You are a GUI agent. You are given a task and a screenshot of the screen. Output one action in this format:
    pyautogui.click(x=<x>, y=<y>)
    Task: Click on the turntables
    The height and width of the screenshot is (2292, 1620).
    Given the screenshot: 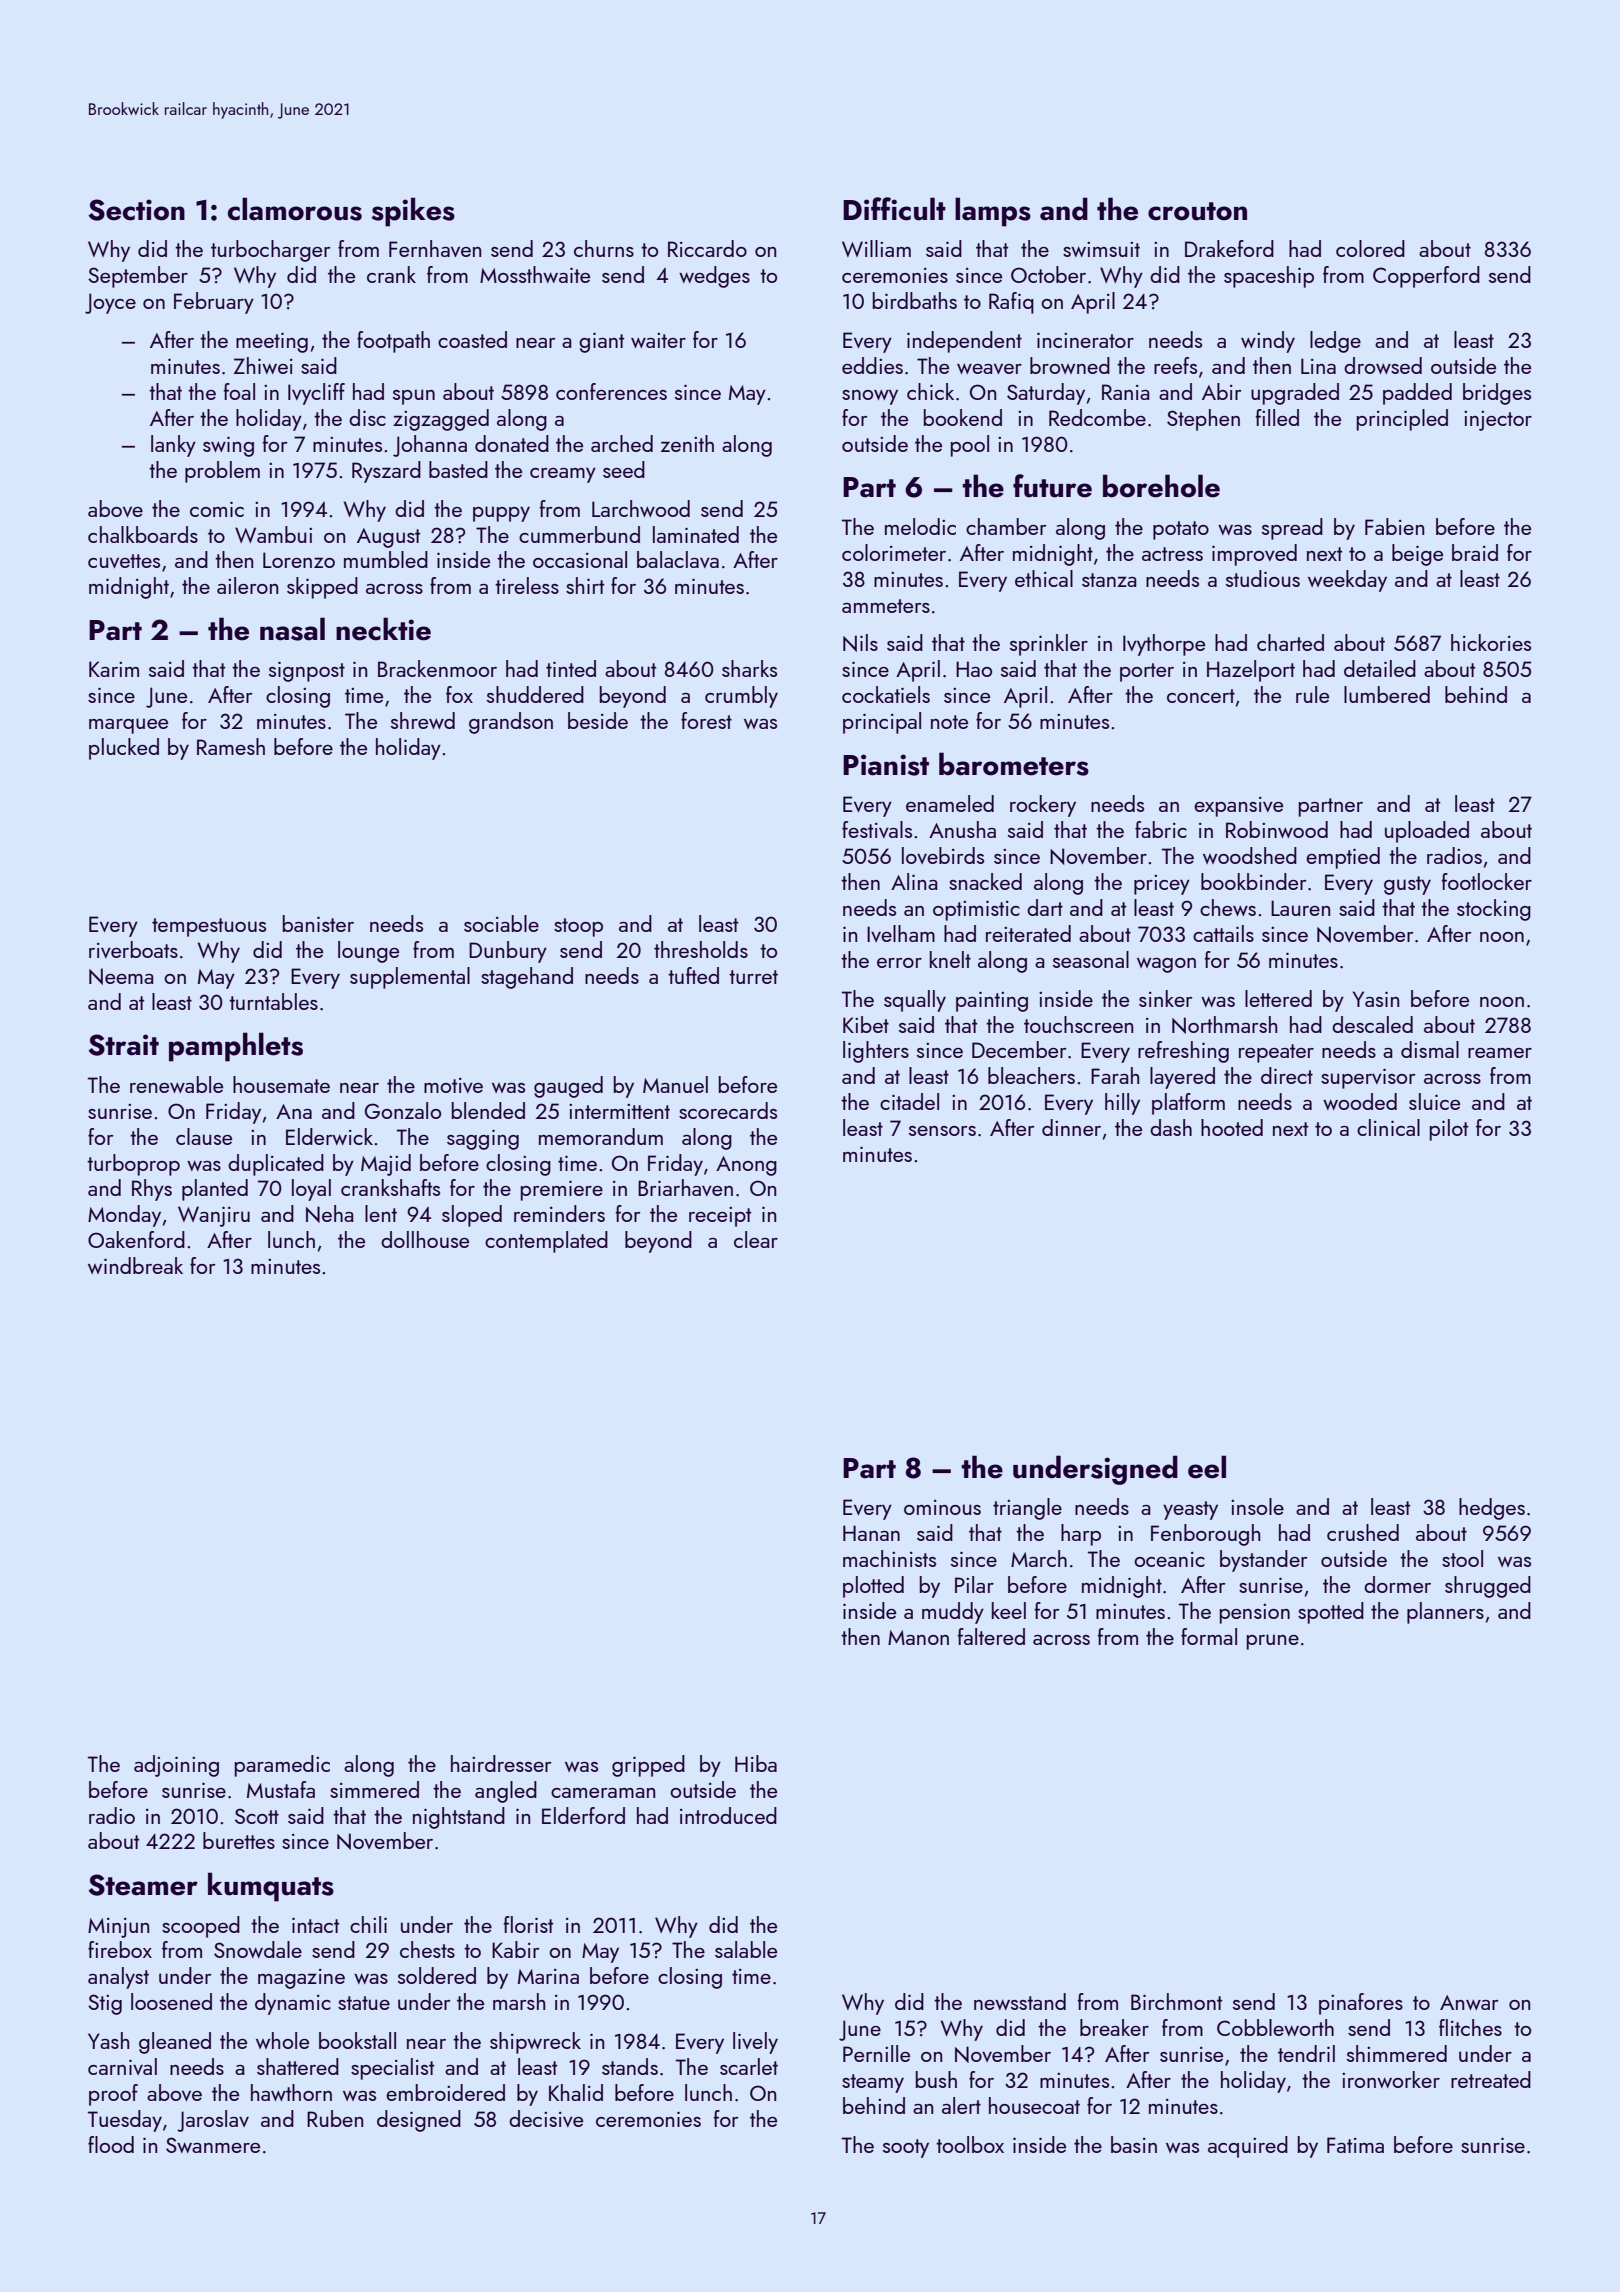 What is the action you would take?
    pyautogui.click(x=273, y=1001)
